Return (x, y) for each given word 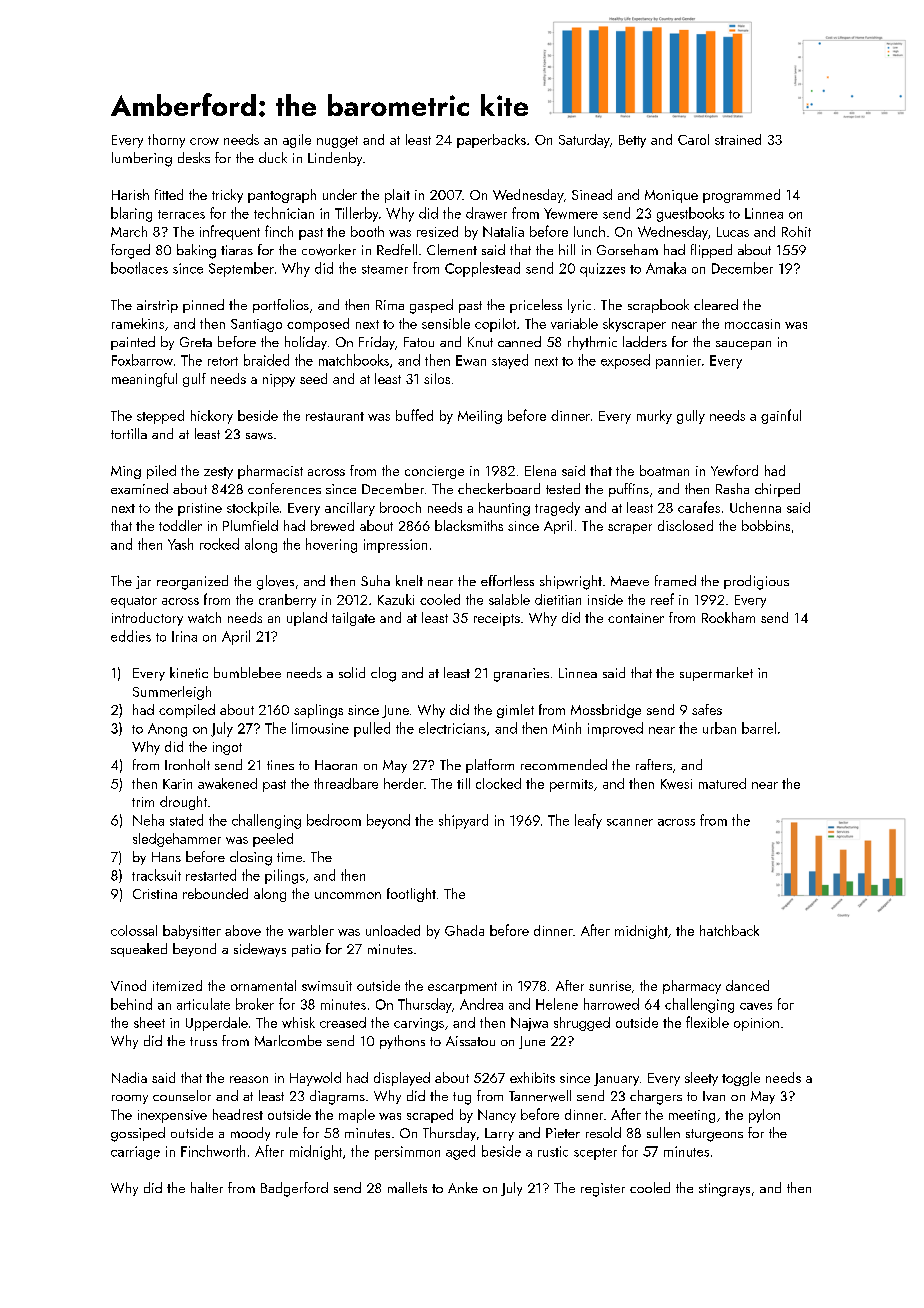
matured (722, 783)
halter (207, 1187)
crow (204, 141)
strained (738, 139)
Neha (148, 820)
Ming (126, 472)
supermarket (716, 674)
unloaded (393, 930)
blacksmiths (469, 525)
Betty (632, 141)
